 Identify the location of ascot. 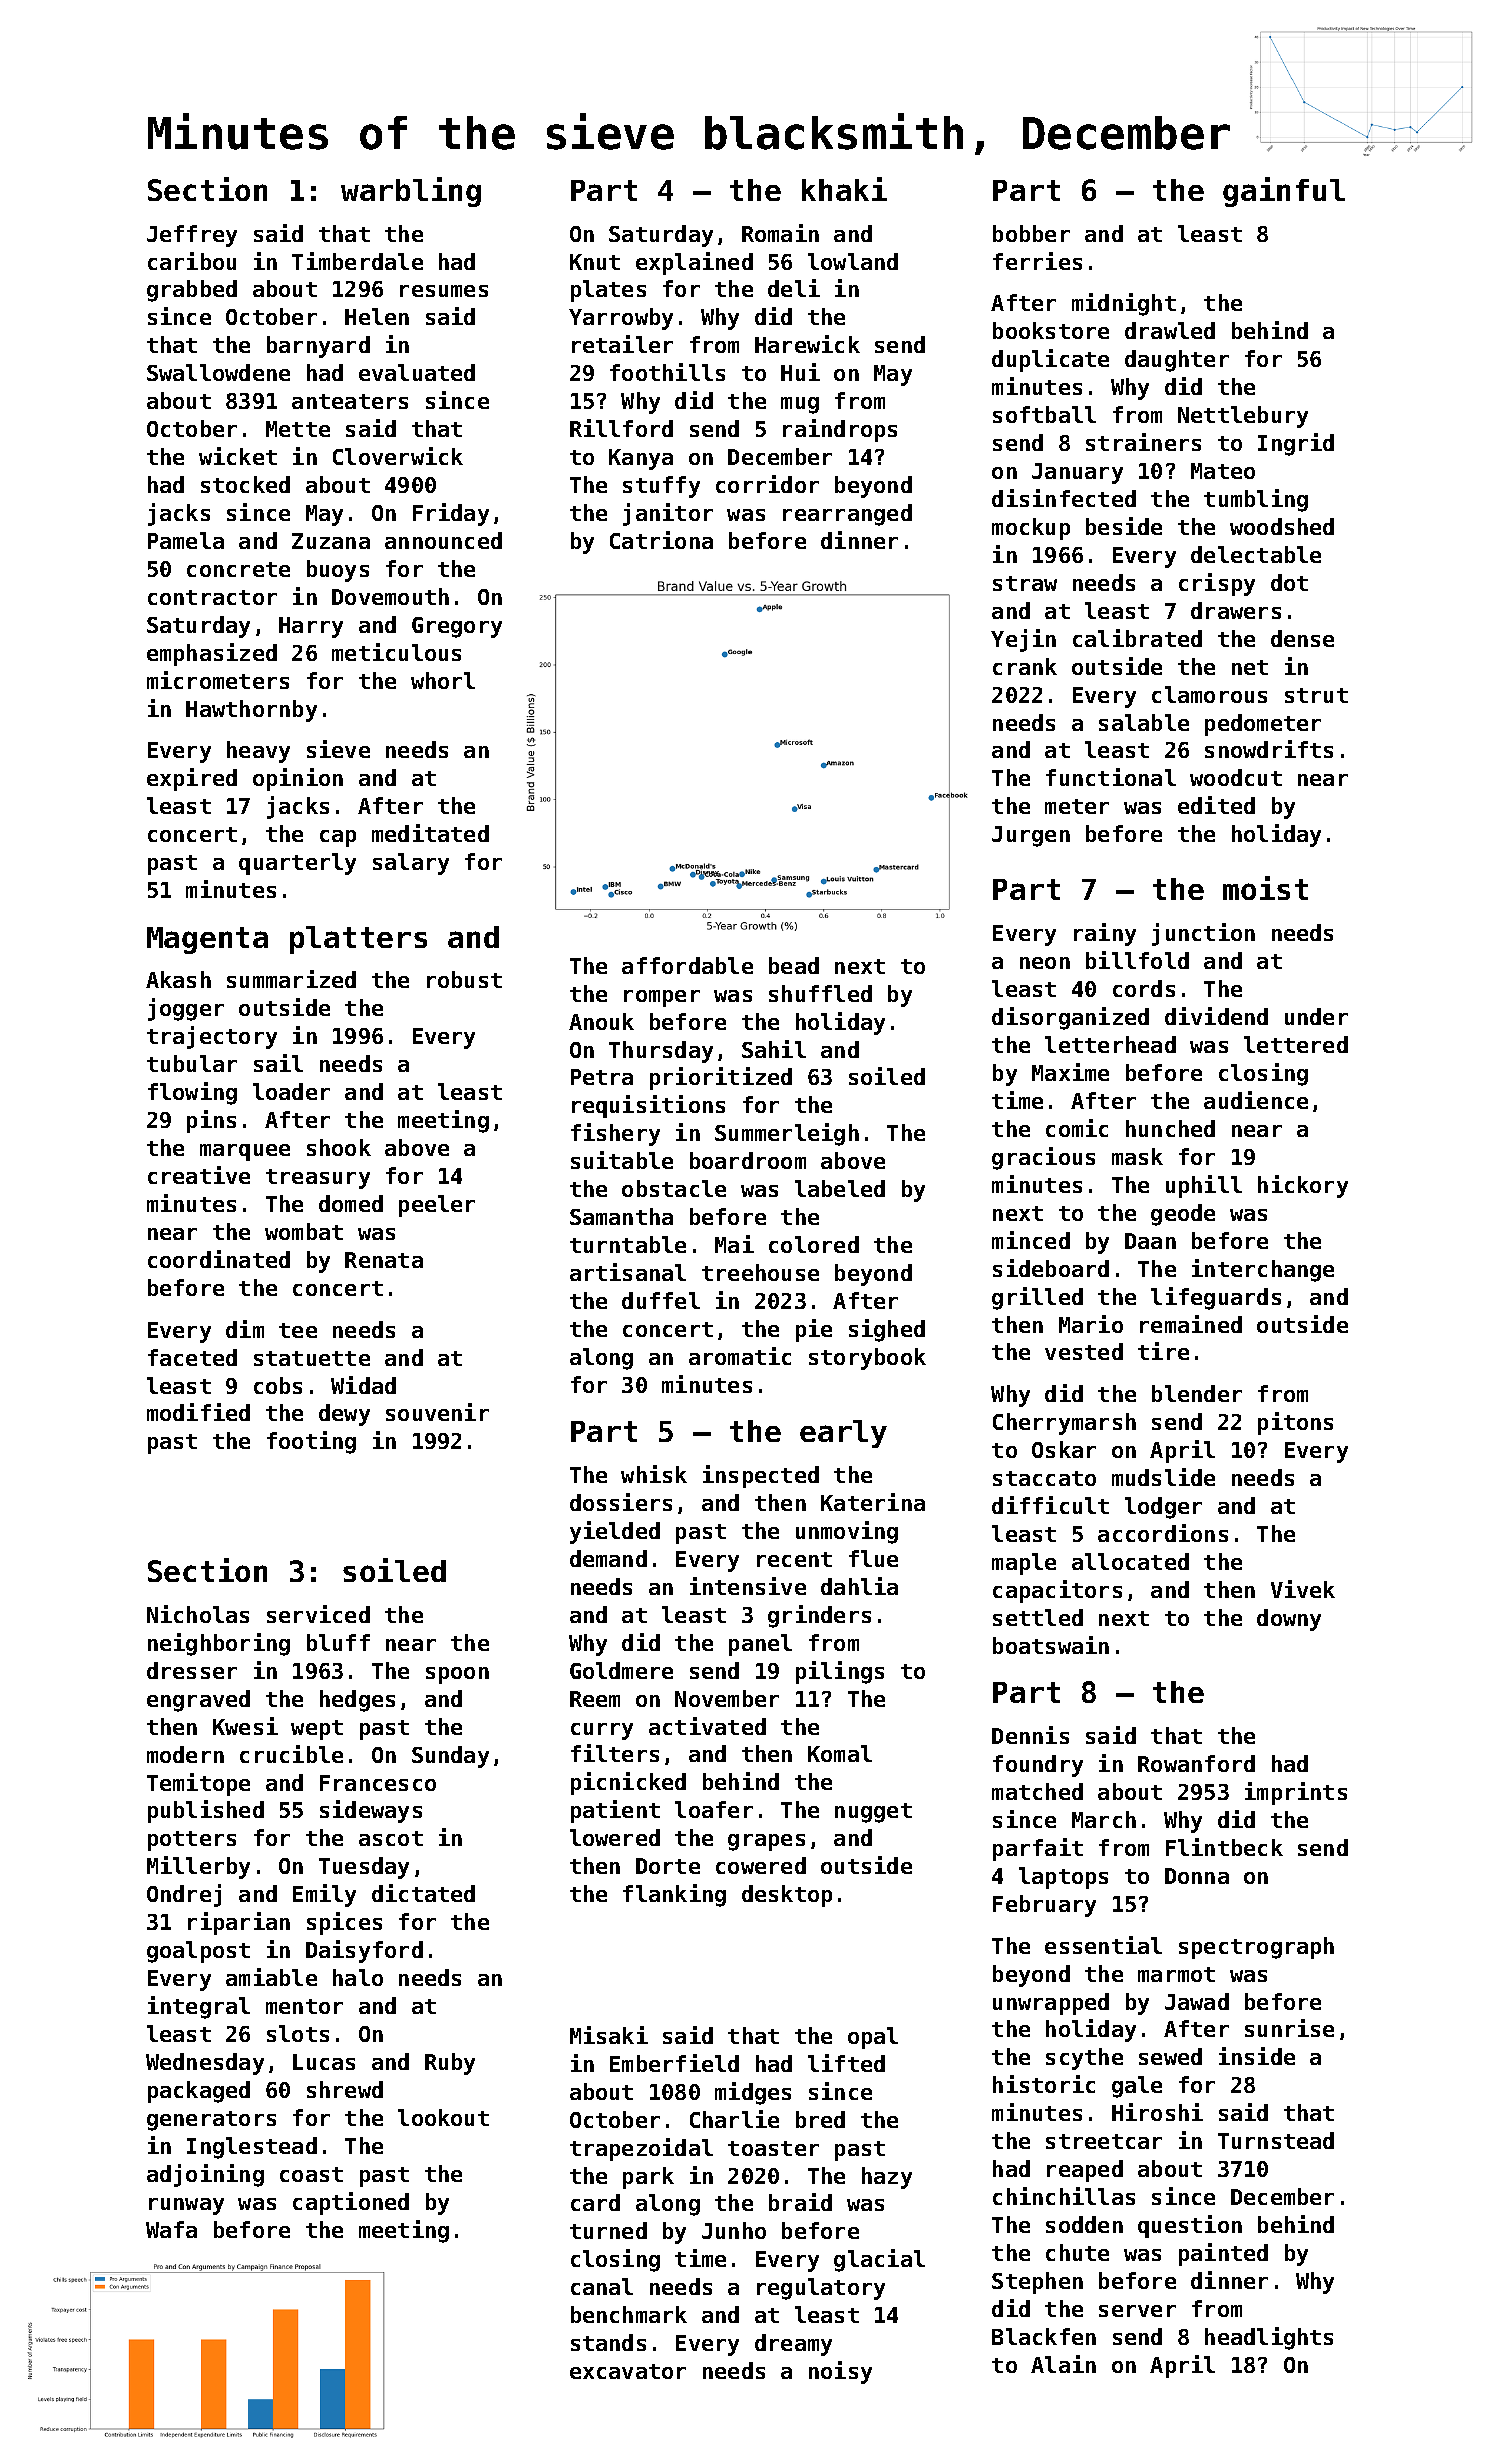
(391, 1838).
